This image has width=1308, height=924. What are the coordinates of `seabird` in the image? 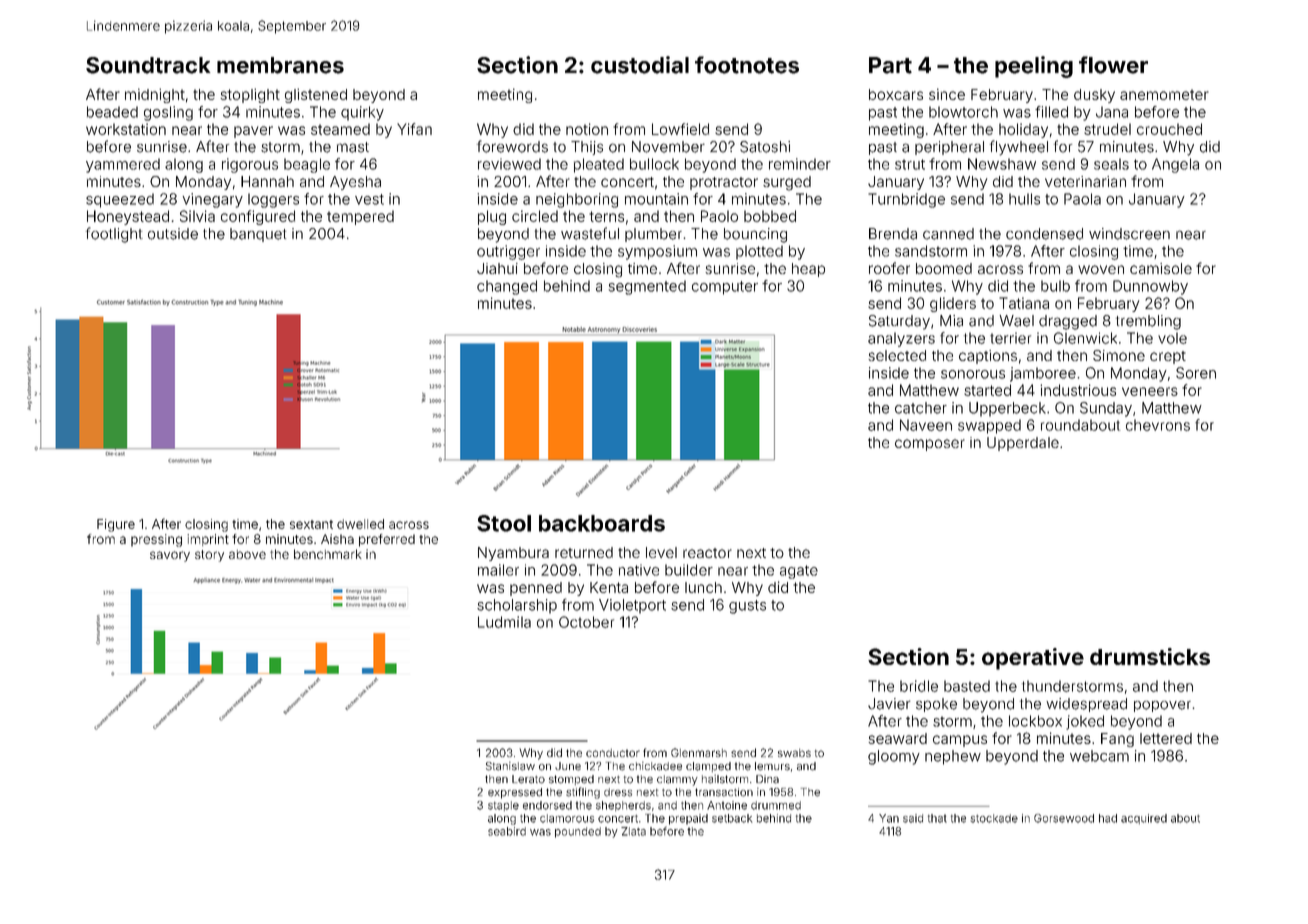 It's located at (507, 831).
